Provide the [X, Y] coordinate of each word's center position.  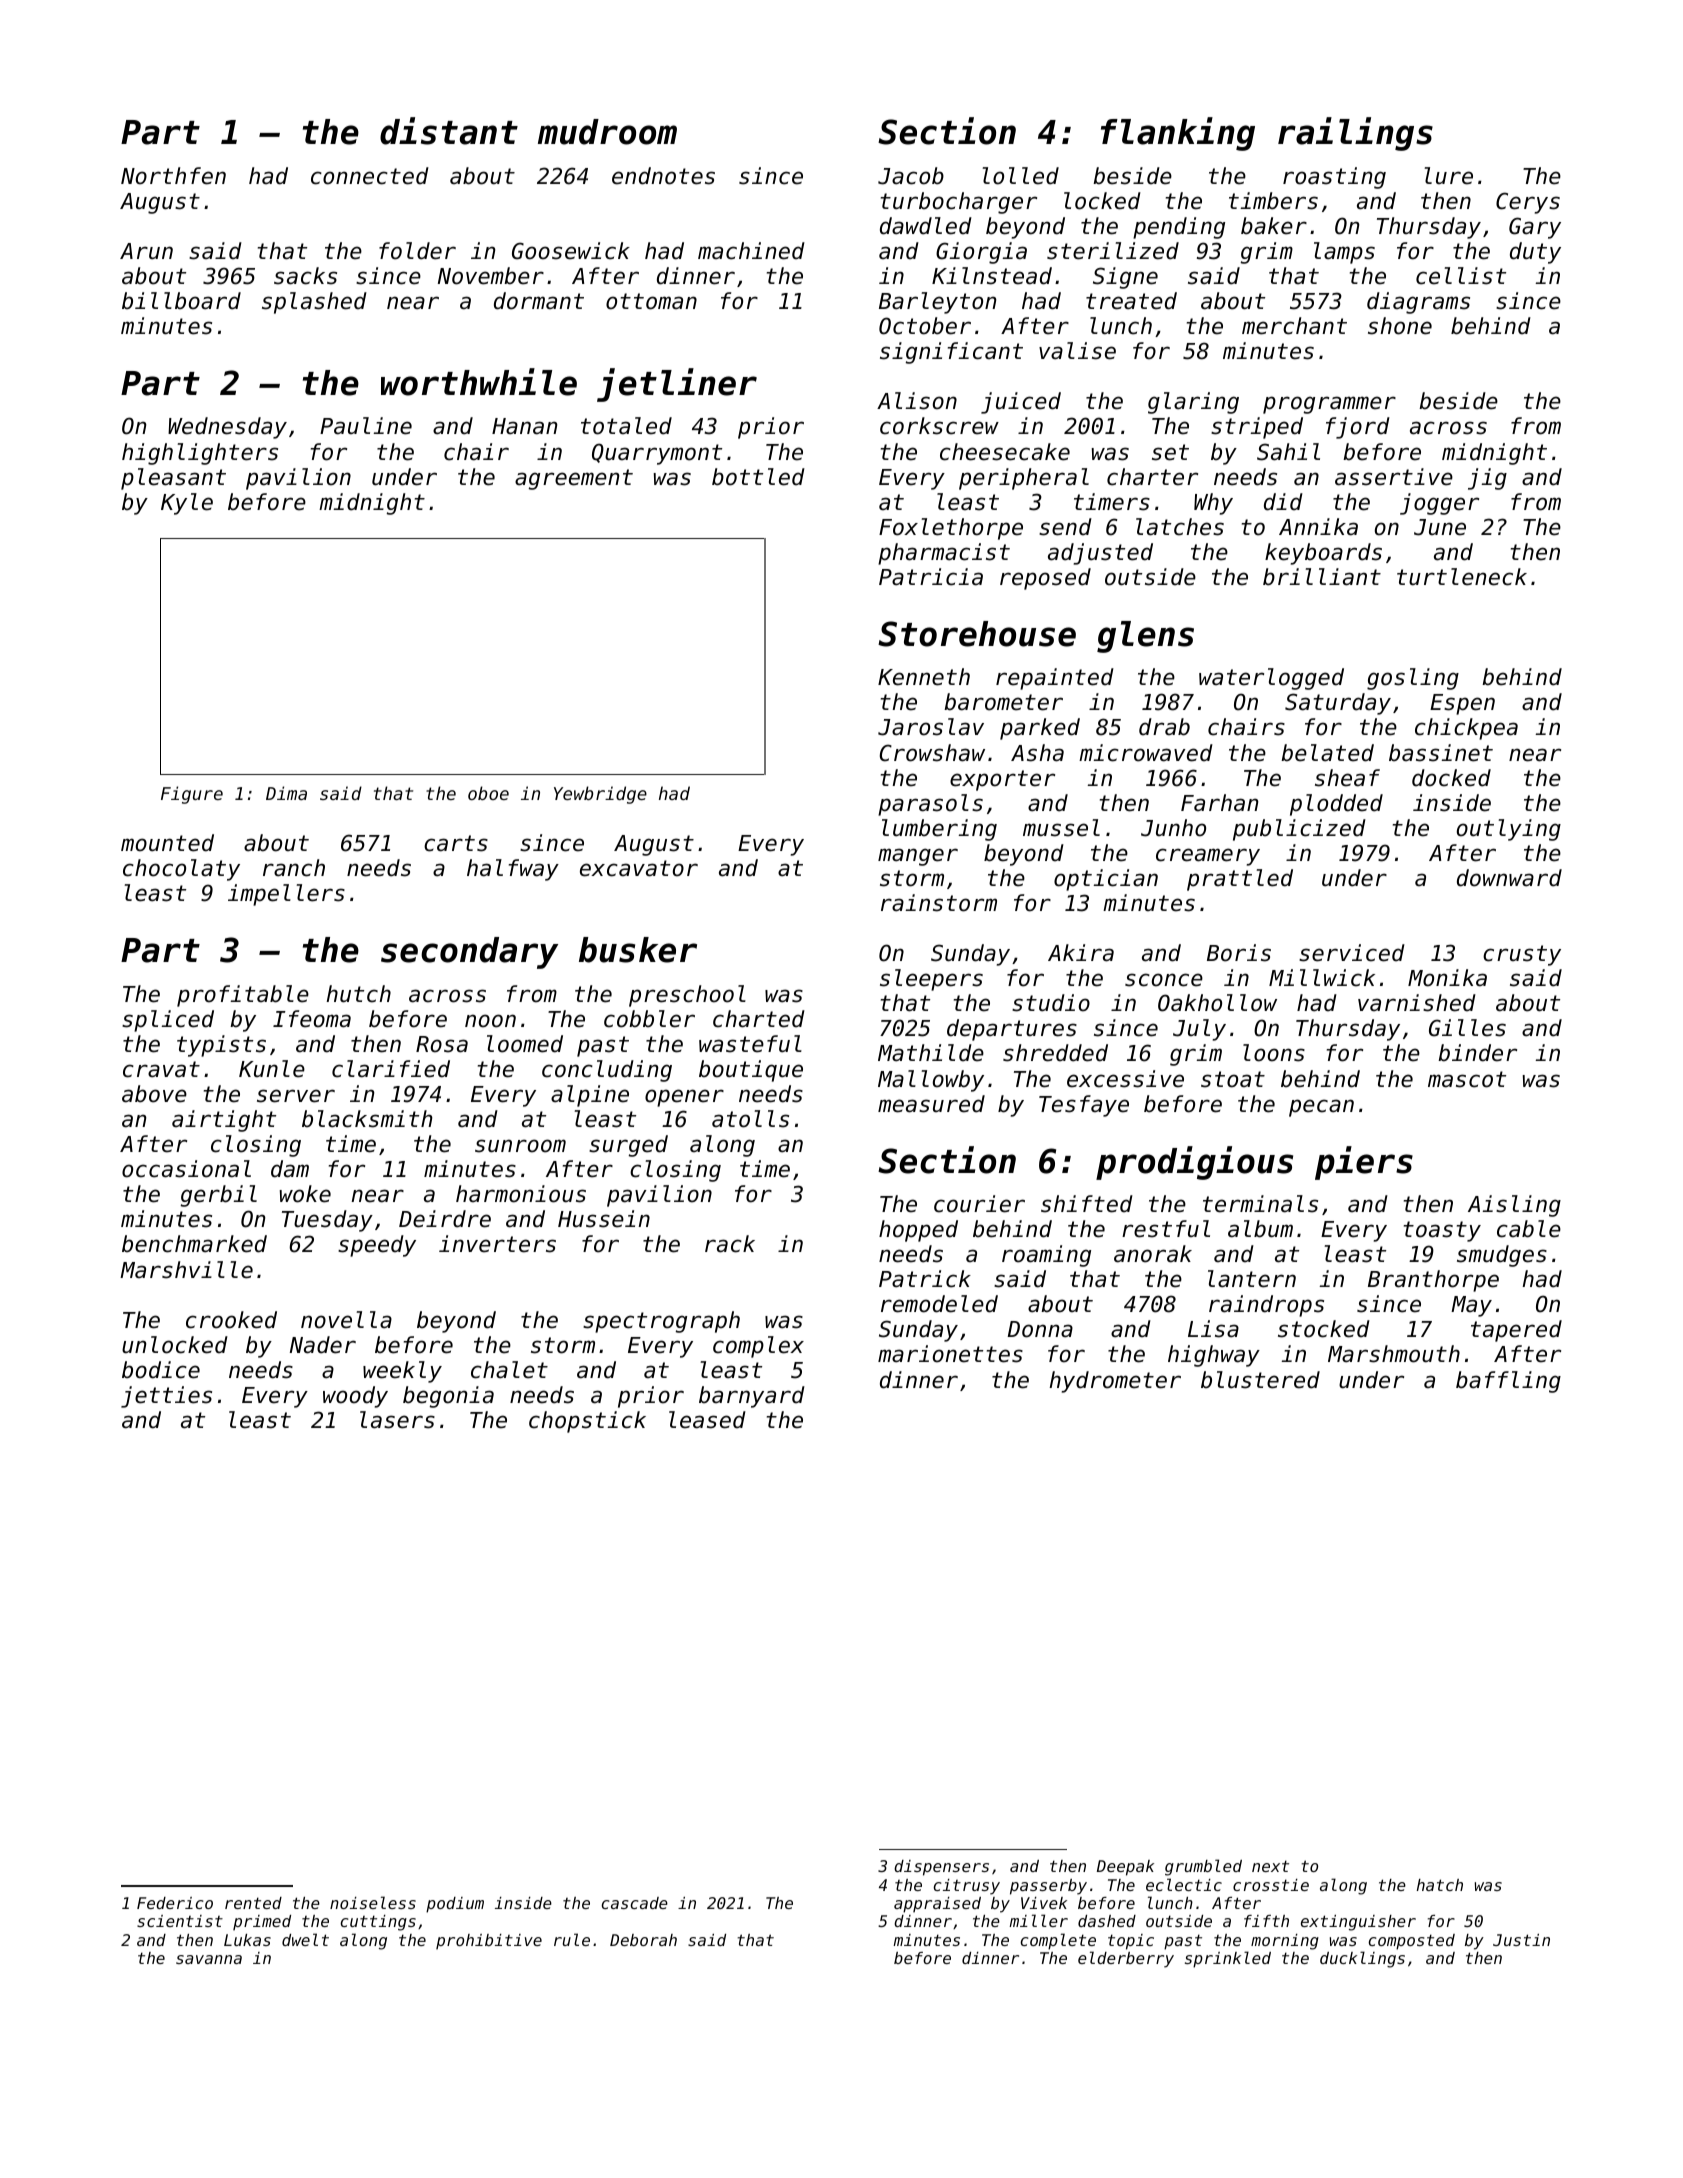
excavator [639, 868]
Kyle [187, 504]
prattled [1240, 880]
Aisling [1514, 1206]
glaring [1193, 403]
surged [628, 1146]
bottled [758, 477]
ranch [294, 868]
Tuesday [327, 1221]
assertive [1394, 477]
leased [707, 1420]
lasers [397, 1420]
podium [455, 1905]
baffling [1508, 1382]
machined [751, 251]
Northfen [173, 176]
